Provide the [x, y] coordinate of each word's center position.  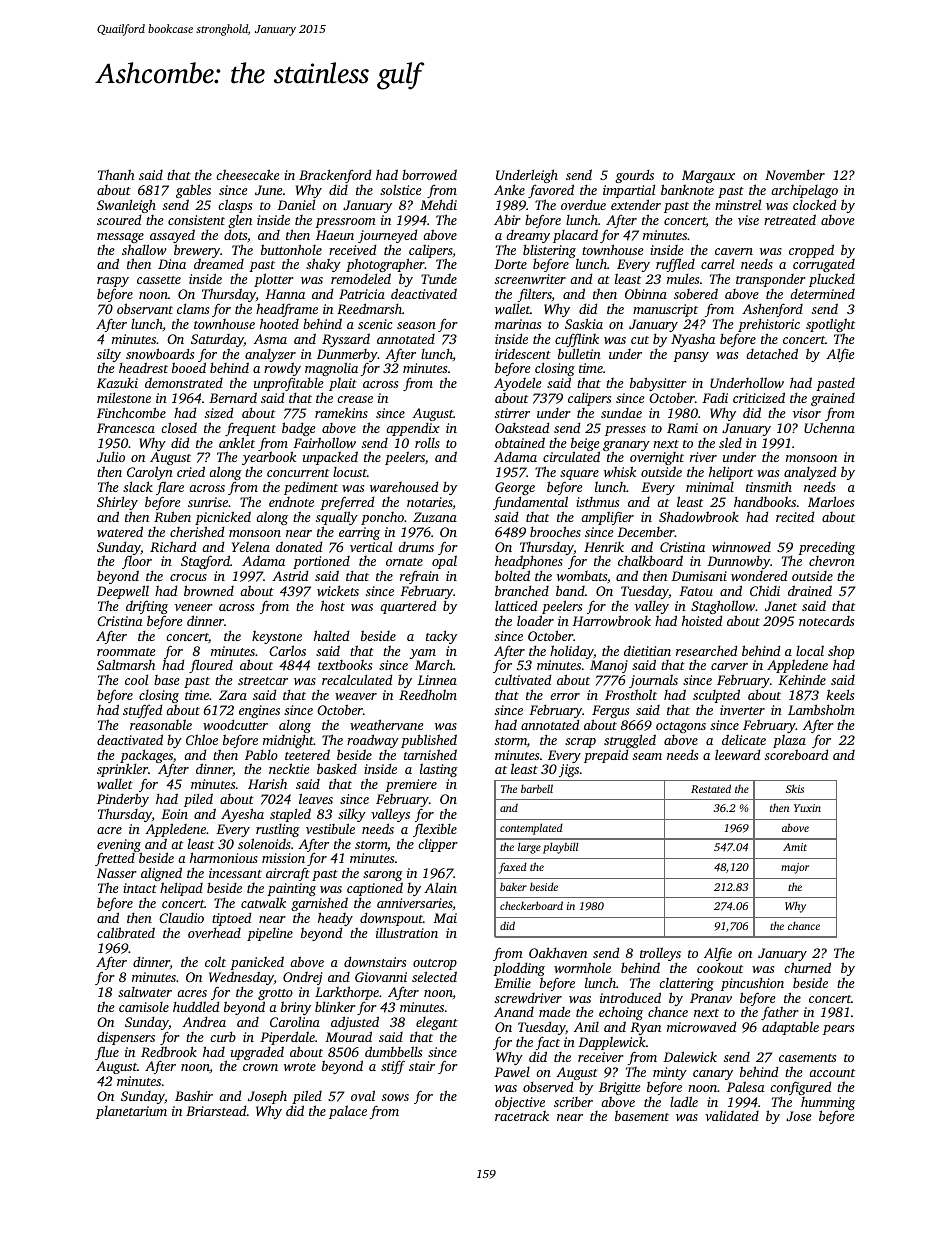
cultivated [523, 680]
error [565, 696]
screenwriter [530, 279]
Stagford [205, 562]
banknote [687, 190]
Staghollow [723, 607]
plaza [789, 741]
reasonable [161, 724]
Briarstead [216, 1110]
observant [145, 308]
